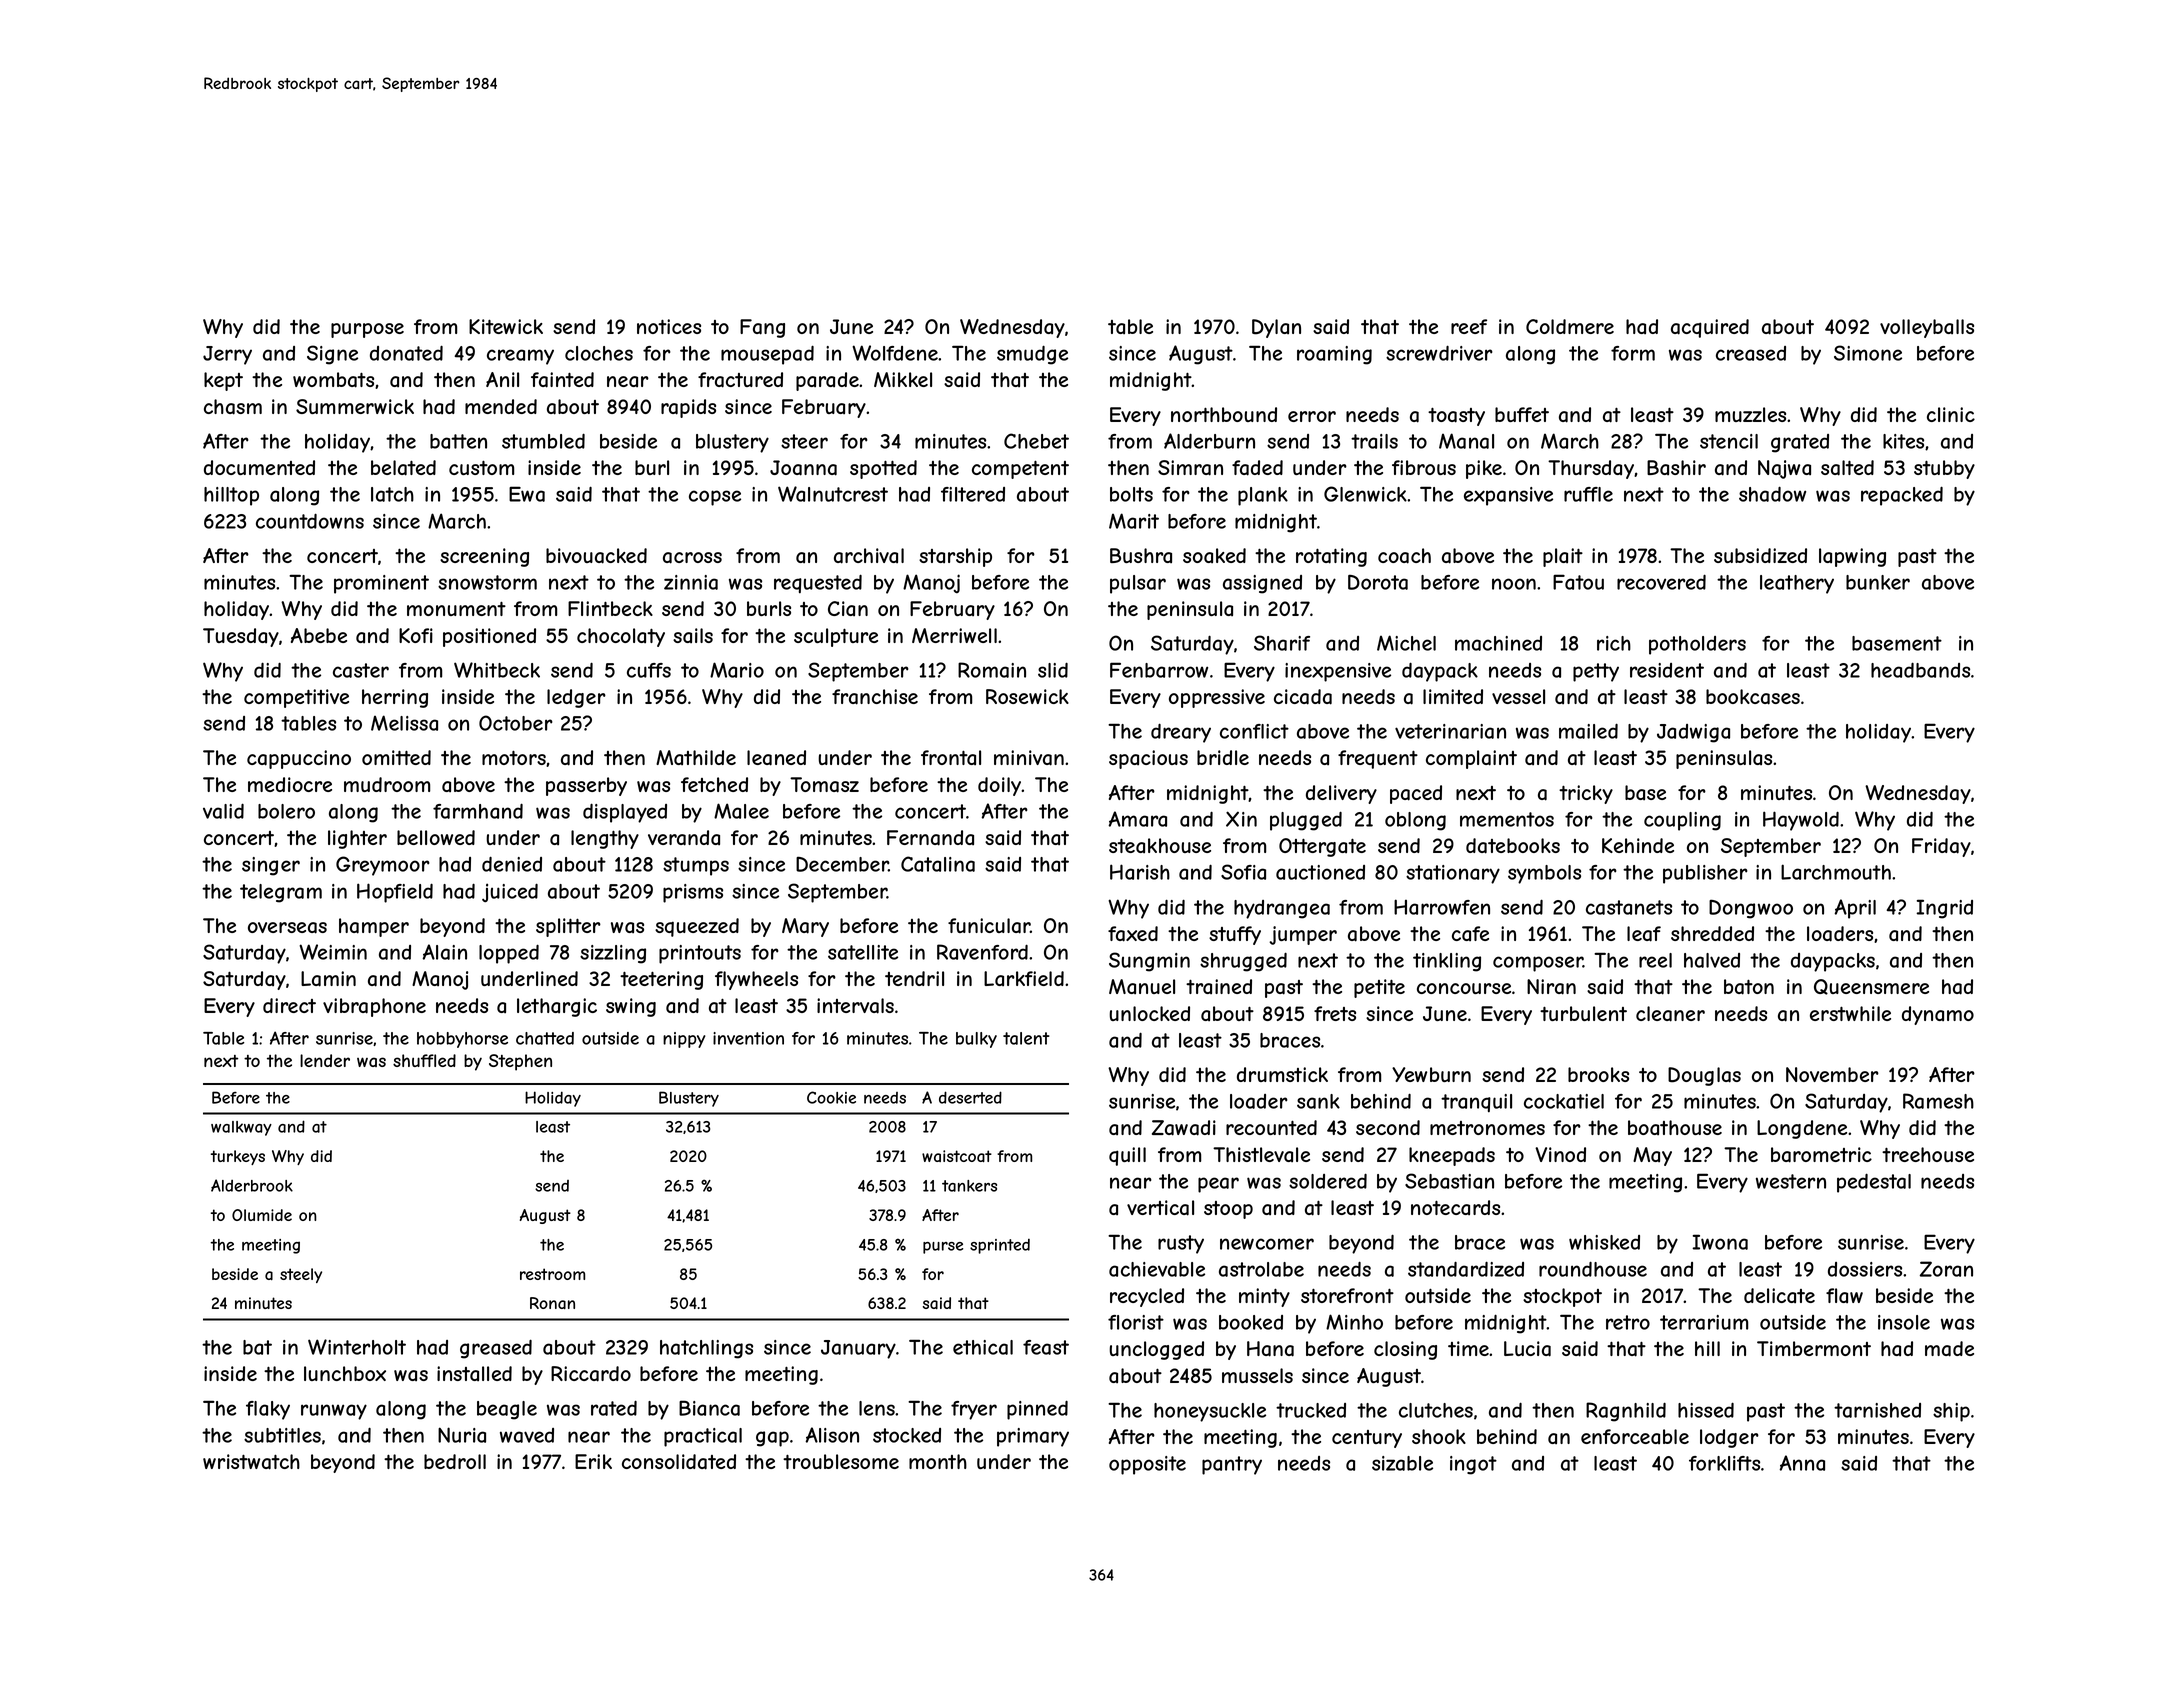 The height and width of the page is (1683, 2178). What do you see at coordinates (1865, 1269) in the page?
I see `dossiers` at bounding box center [1865, 1269].
